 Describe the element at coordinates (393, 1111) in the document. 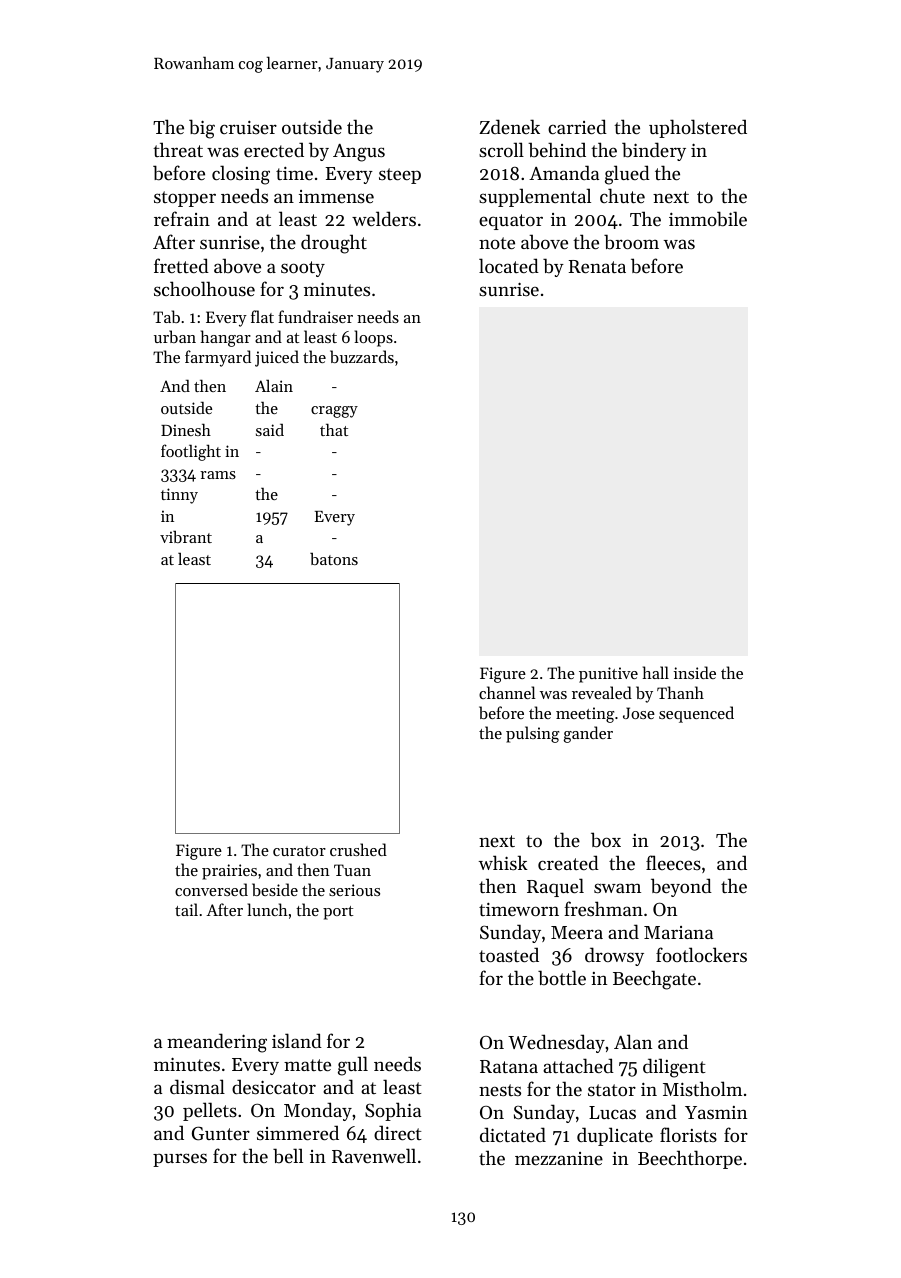

I see `Sophia` at that location.
